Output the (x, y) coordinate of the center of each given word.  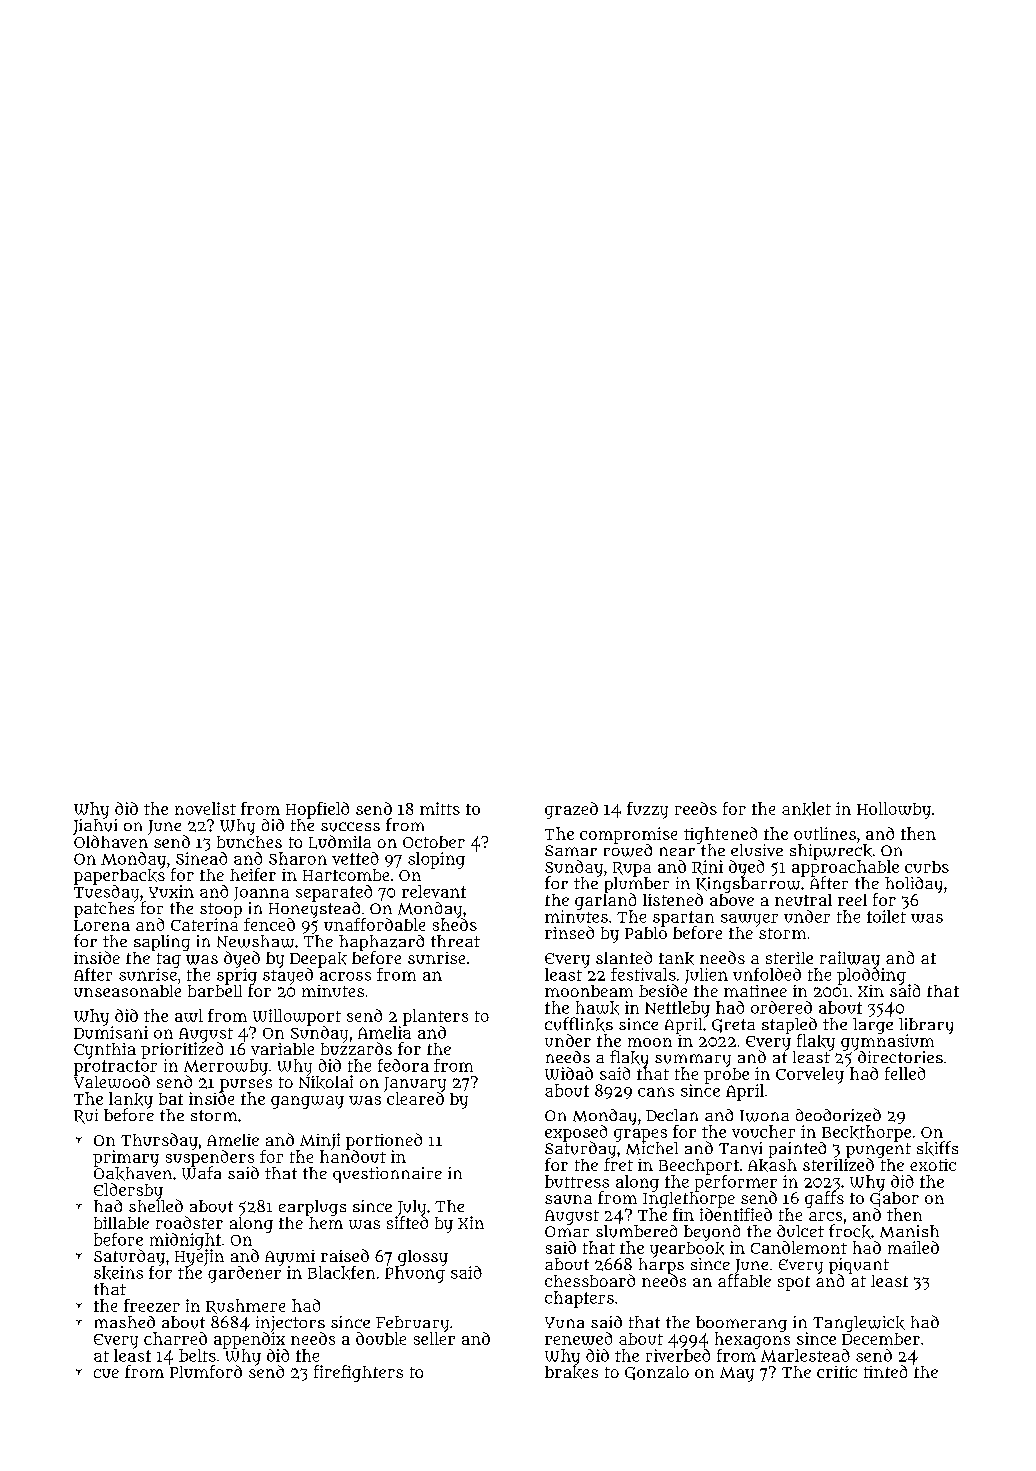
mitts (440, 808)
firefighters (358, 1373)
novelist (205, 808)
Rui (86, 1116)
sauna (568, 1199)
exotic (933, 1165)
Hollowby (894, 810)
